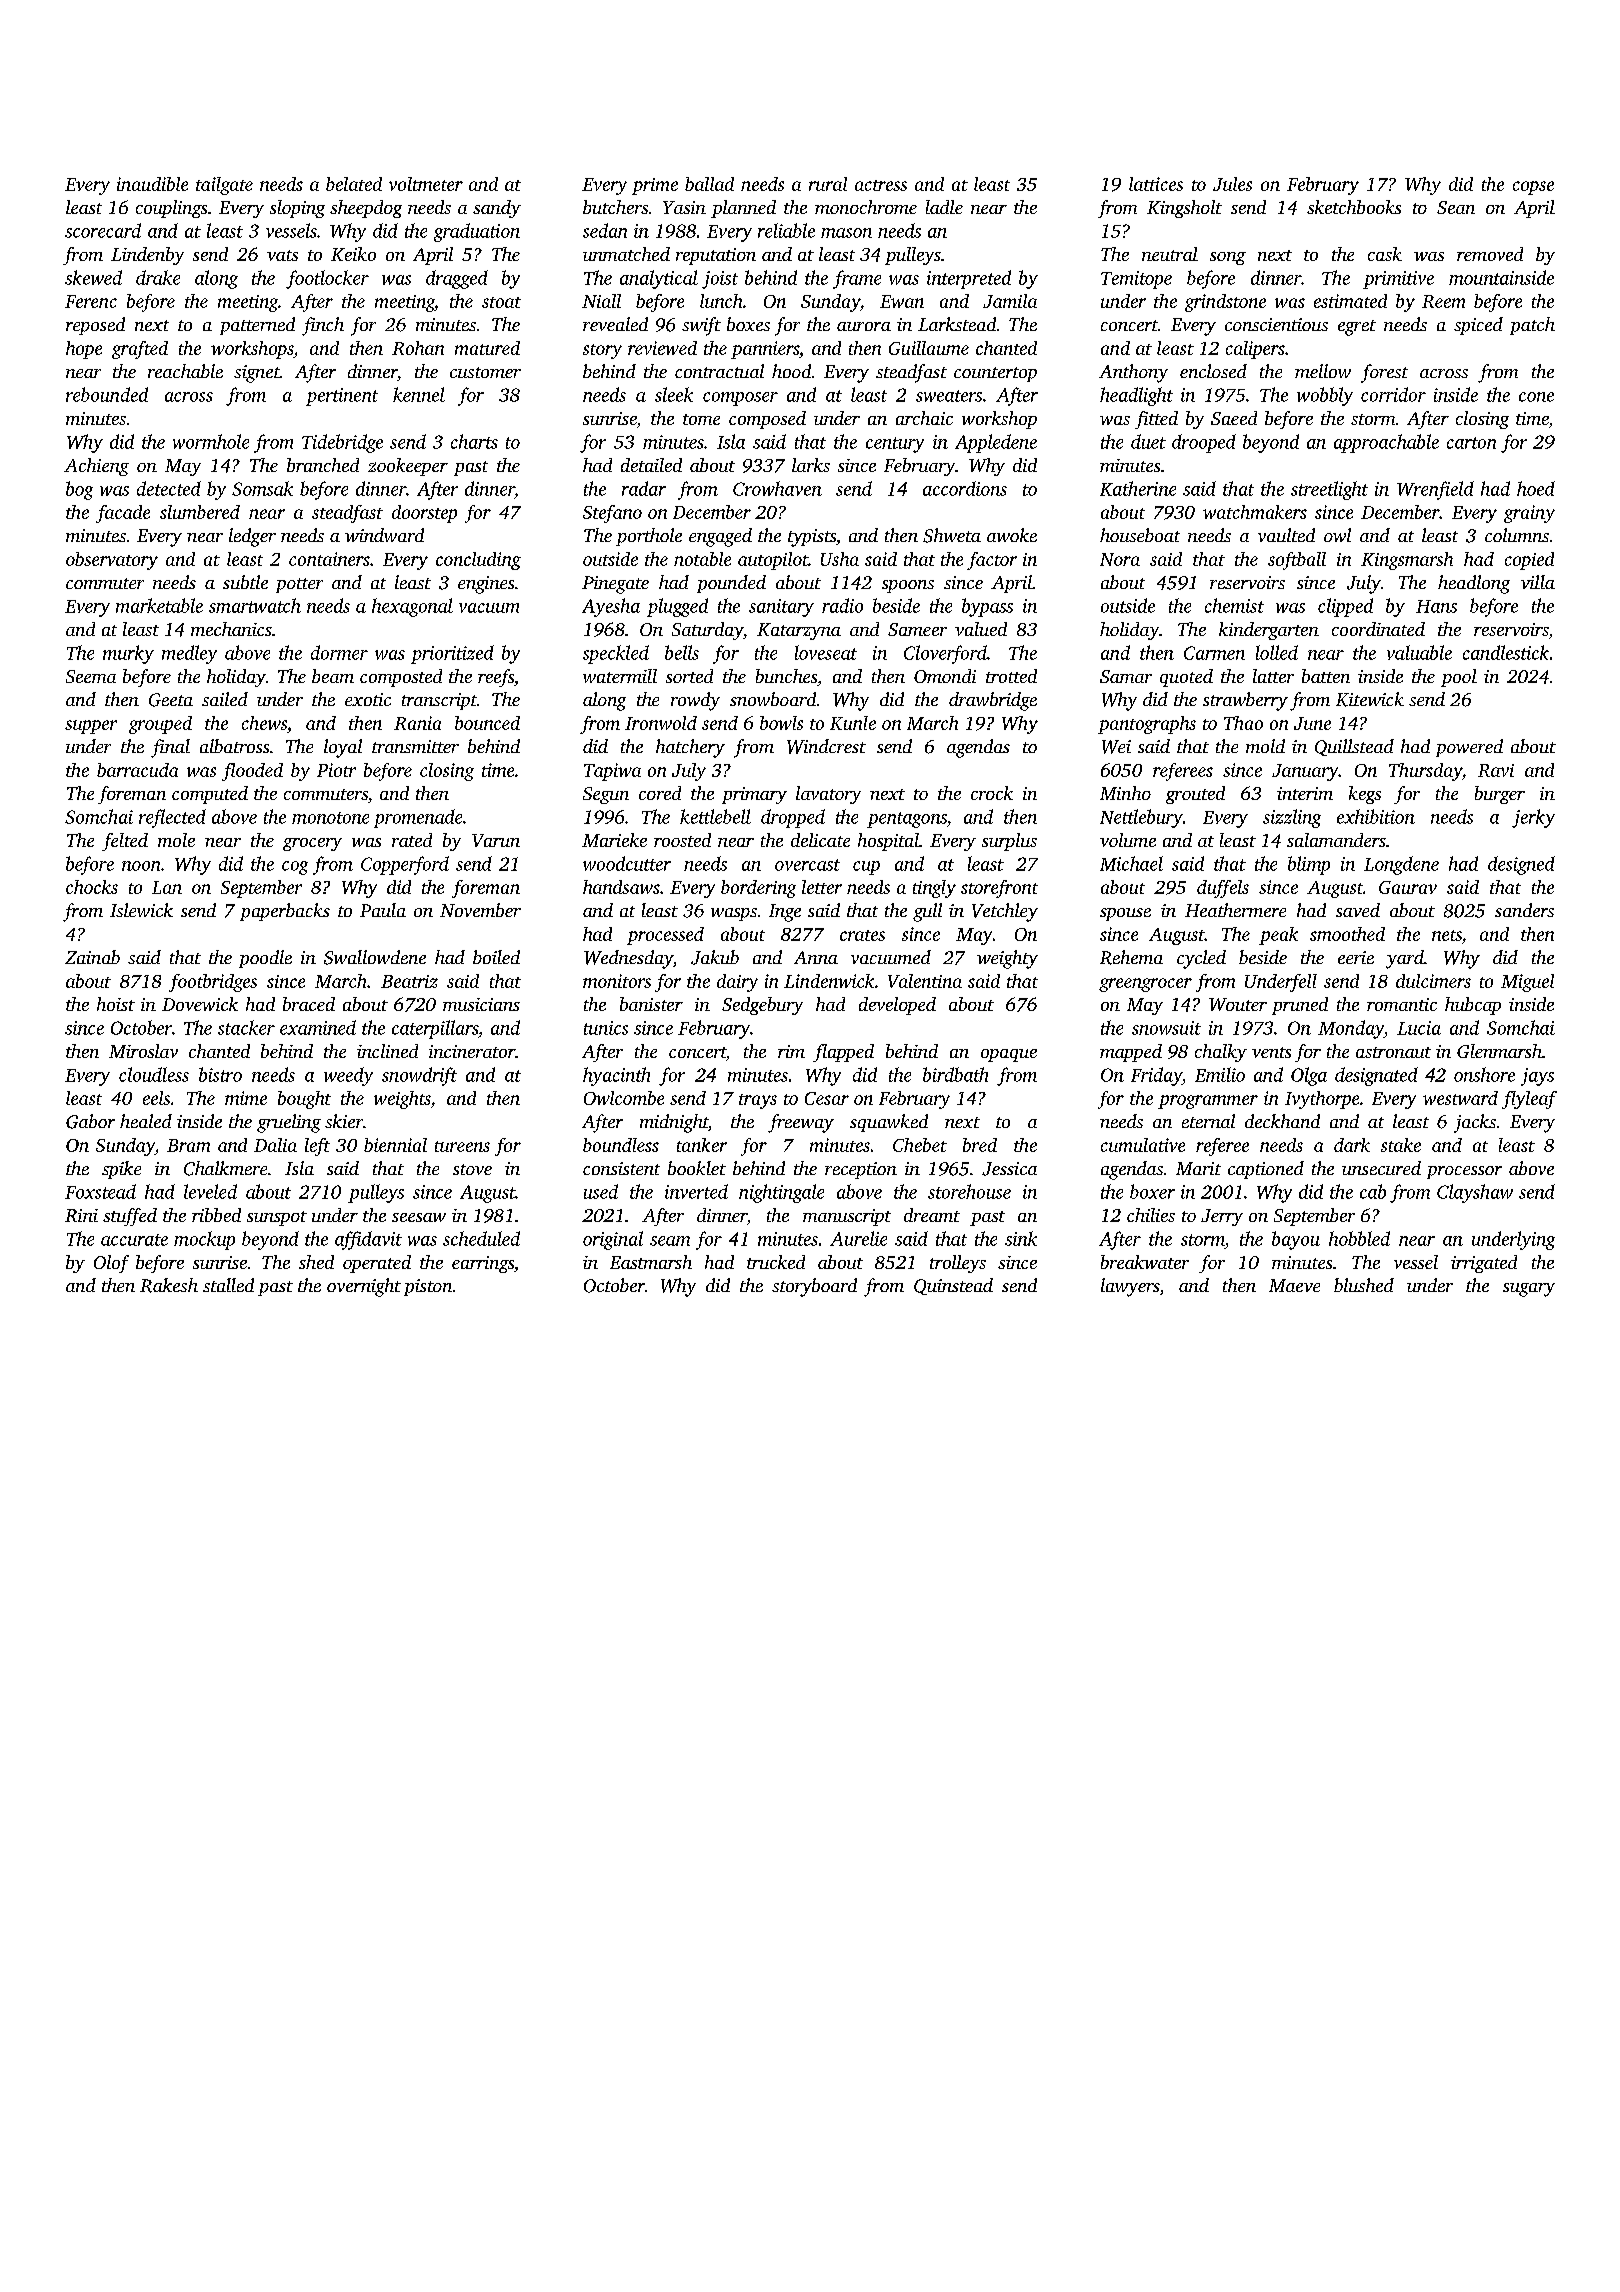  Describe the element at coordinates (1529, 1100) in the document. I see `flyleaf` at that location.
